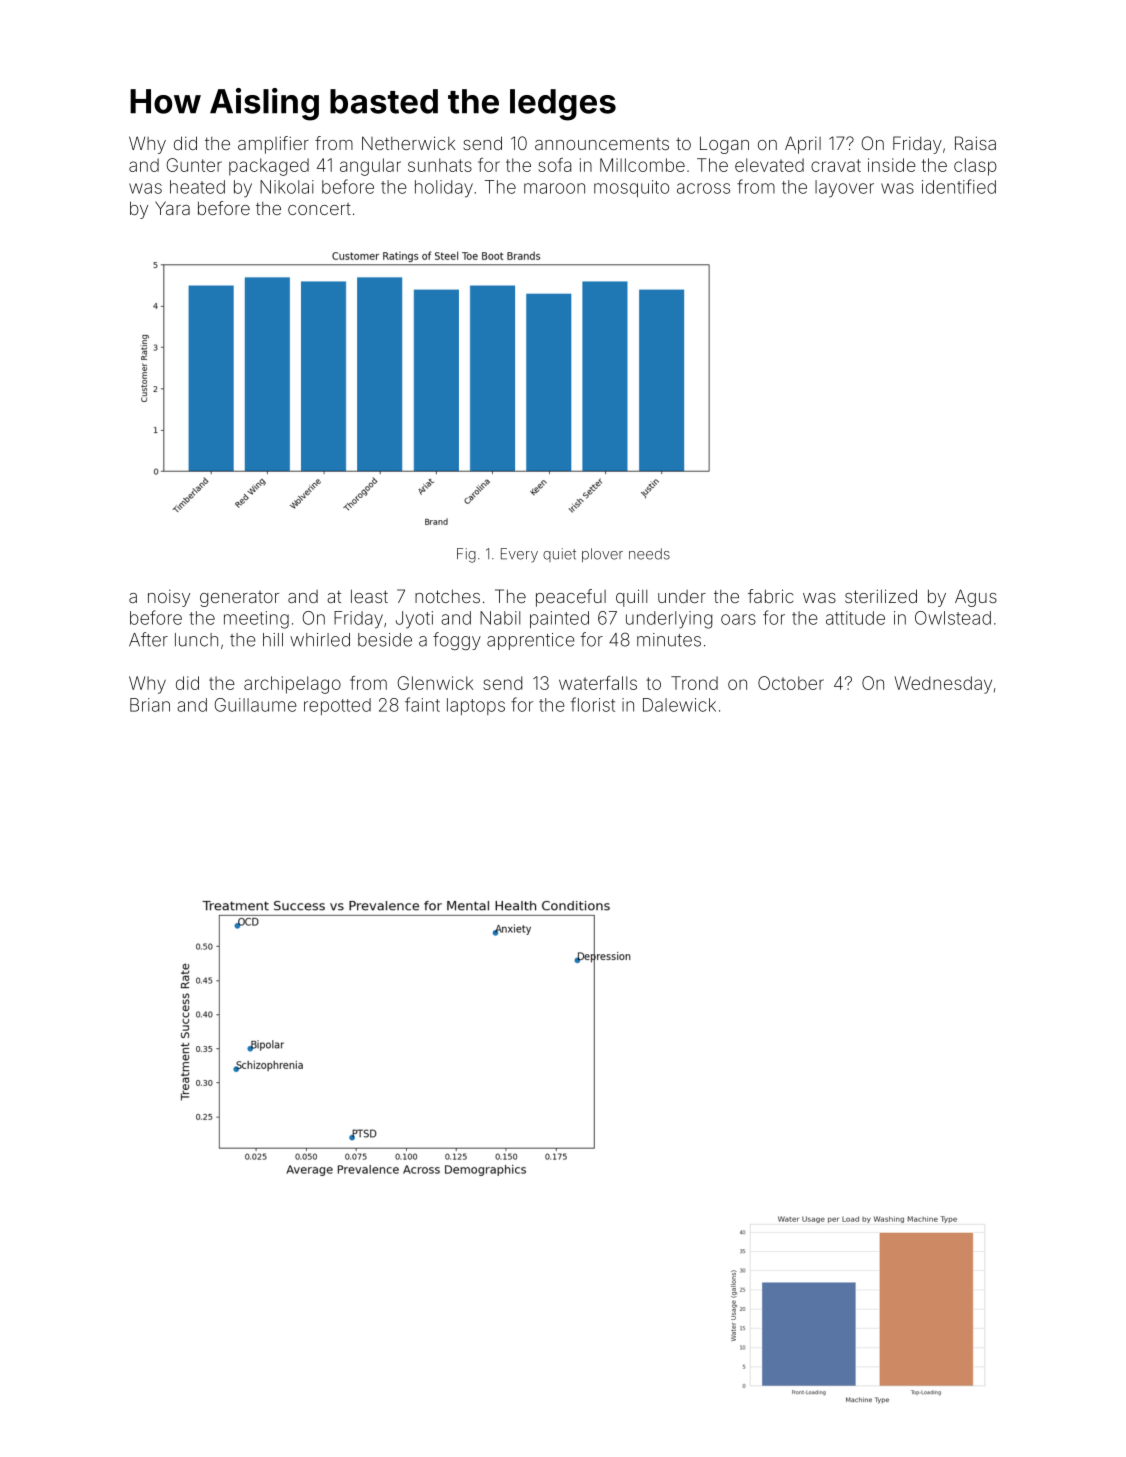  Describe the element at coordinates (975, 143) in the image. I see `Raisa` at that location.
